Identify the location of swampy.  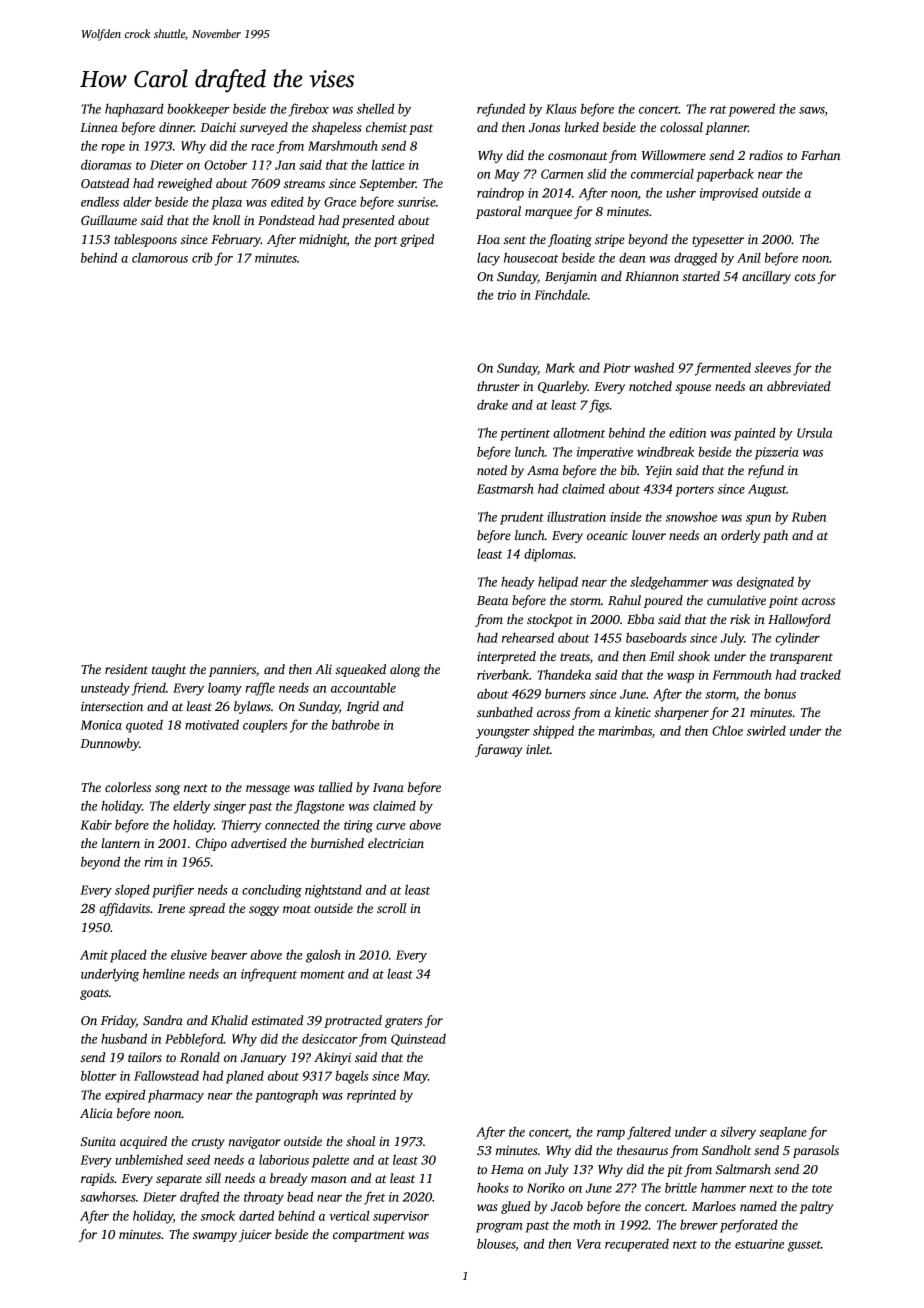
(215, 1237).
